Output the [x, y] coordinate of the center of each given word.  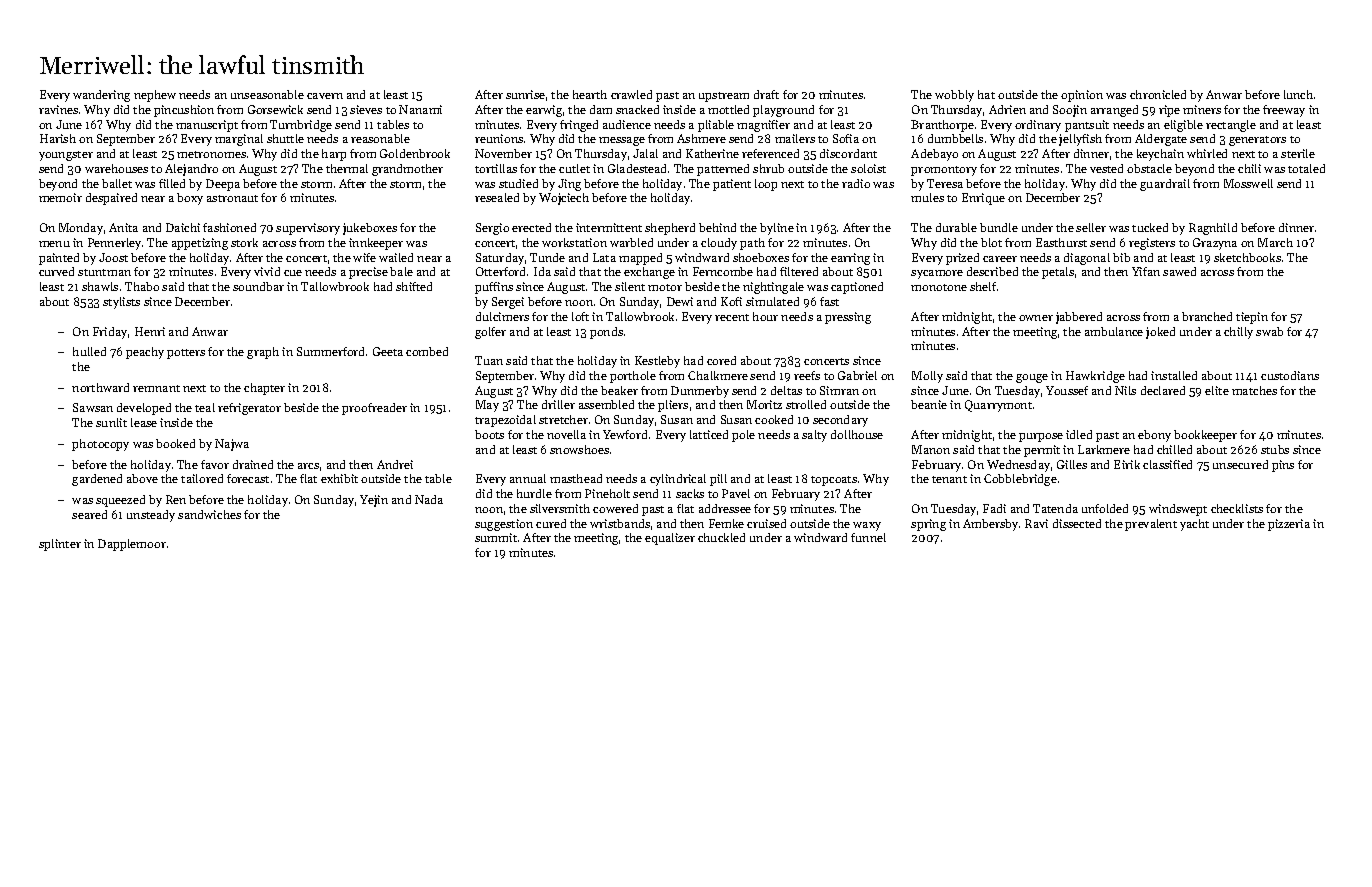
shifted [414, 286]
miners [1202, 109]
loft [580, 316]
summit [496, 537]
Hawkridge [1095, 377]
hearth [590, 94]
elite [1217, 390]
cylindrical [678, 480]
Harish [58, 138]
